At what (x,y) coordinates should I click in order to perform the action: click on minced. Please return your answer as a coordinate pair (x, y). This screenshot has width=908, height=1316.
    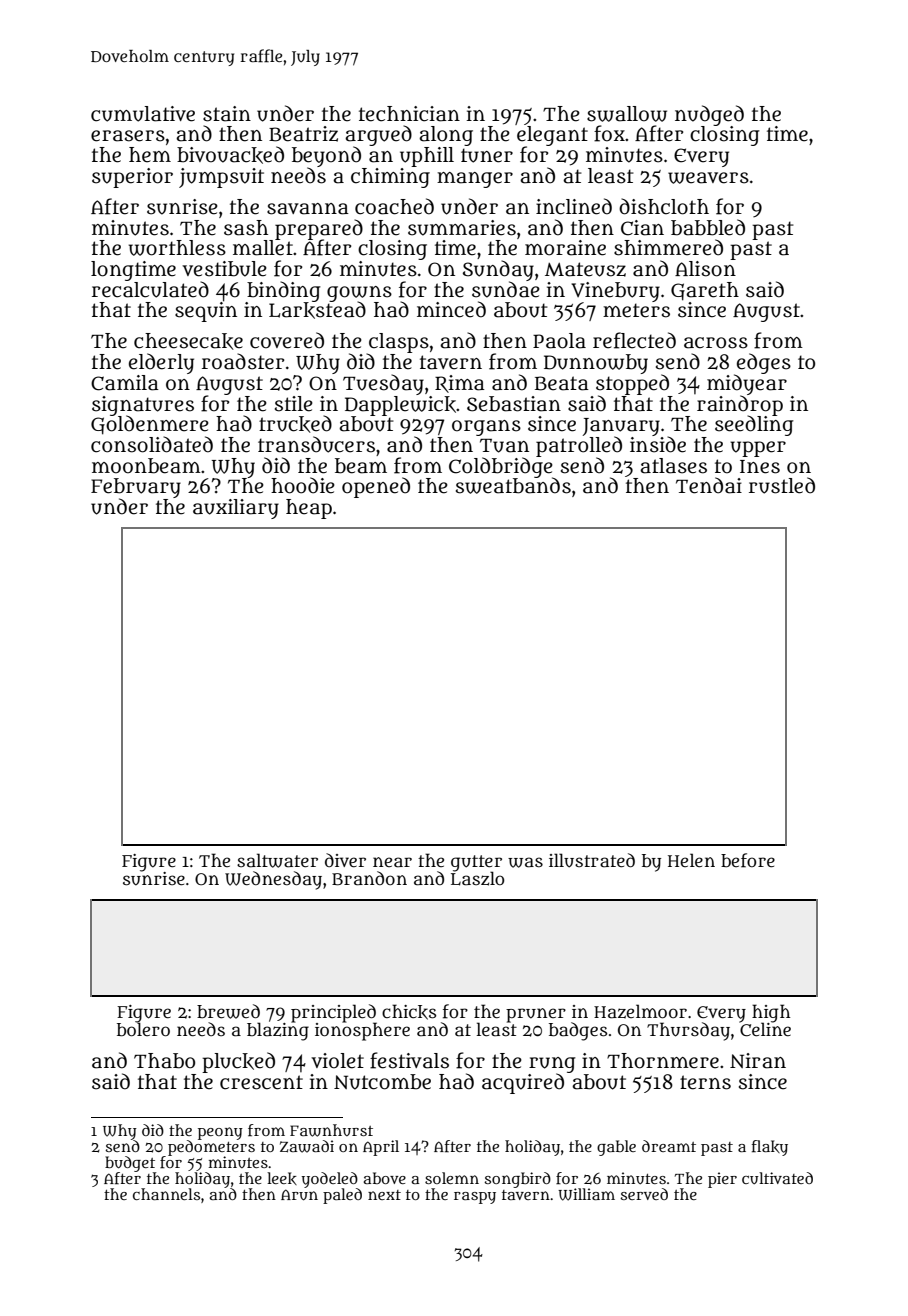
    Looking at the image, I should click on (451, 309).
